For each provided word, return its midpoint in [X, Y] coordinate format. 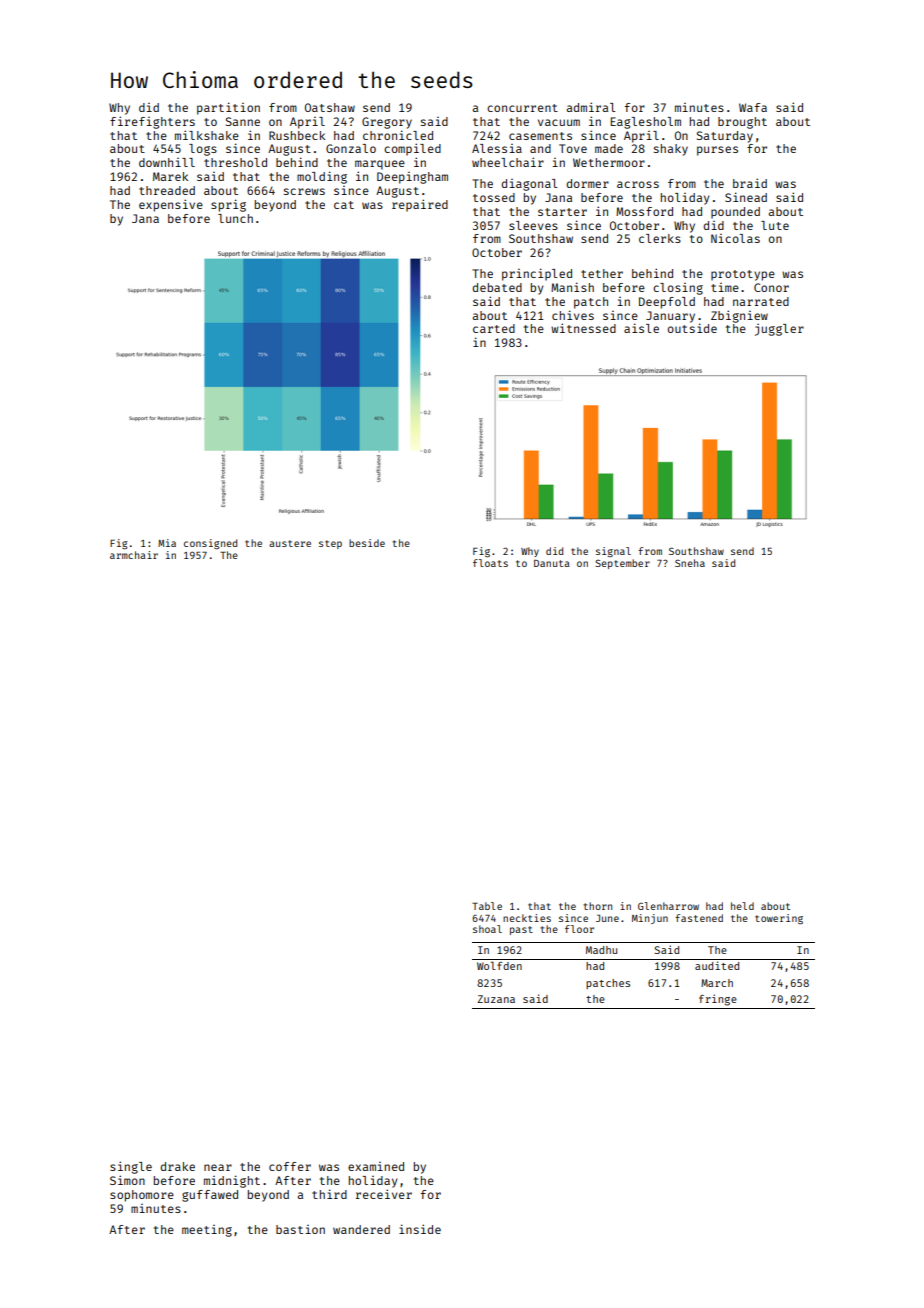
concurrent [522, 108]
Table [487, 906]
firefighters [152, 122]
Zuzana [496, 999]
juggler [779, 330]
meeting [207, 1231]
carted [494, 328]
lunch [235, 218]
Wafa [753, 107]
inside [420, 1229]
